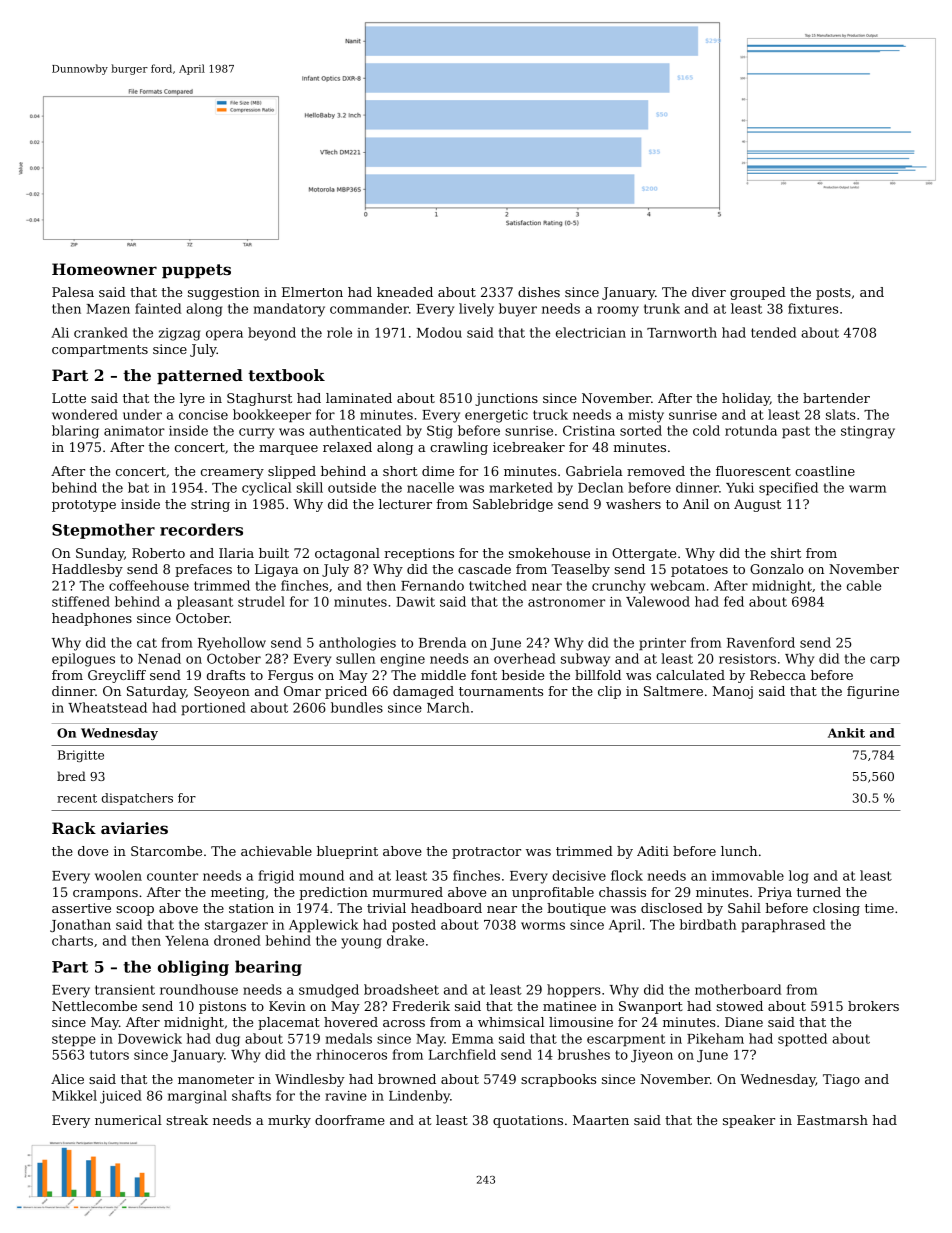 The height and width of the document is (1233, 952). What do you see at coordinates (873, 1006) in the document?
I see `brokers` at bounding box center [873, 1006].
